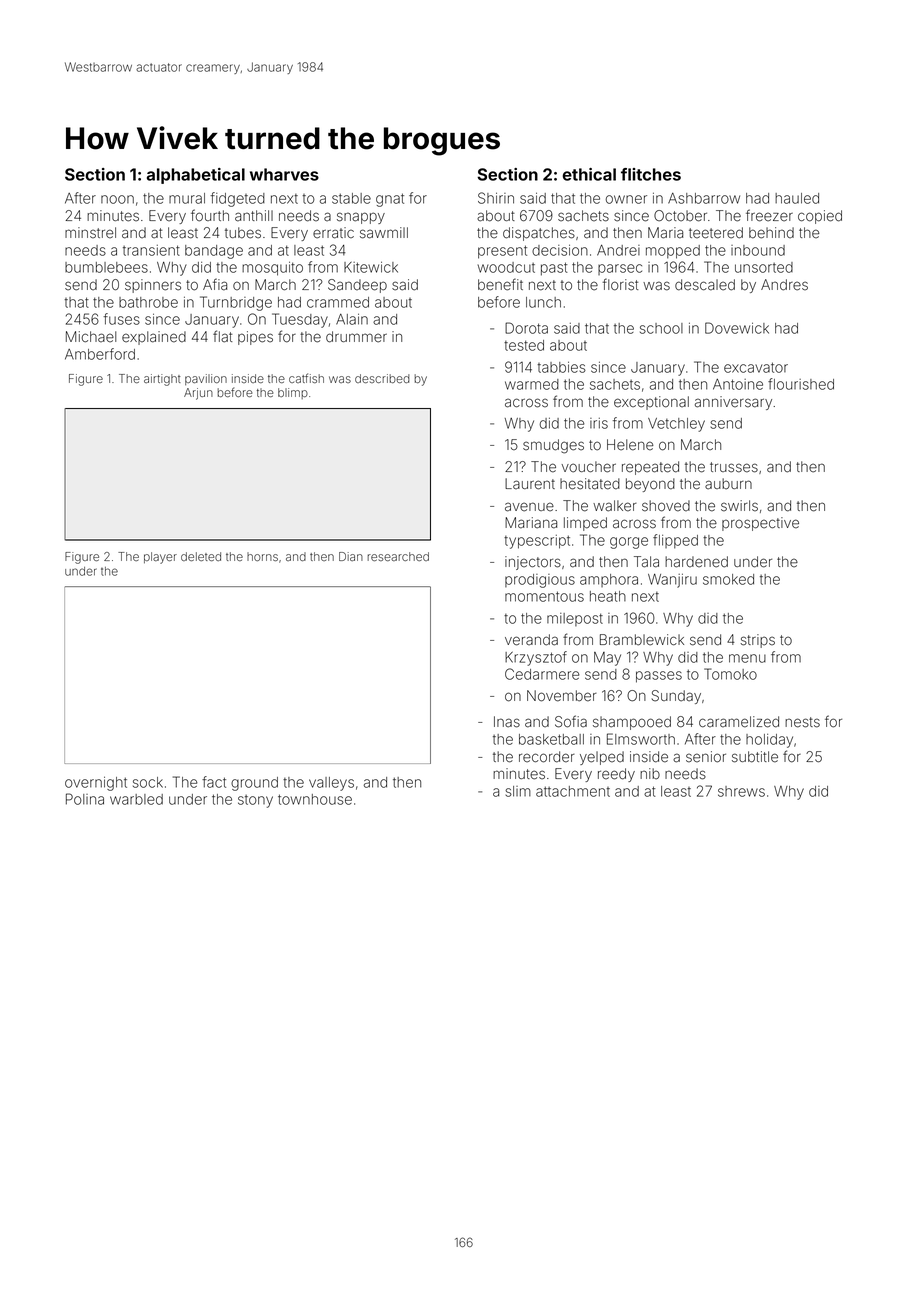 This screenshot has width=908, height=1316. What do you see at coordinates (255, 801) in the screenshot?
I see `stony` at bounding box center [255, 801].
